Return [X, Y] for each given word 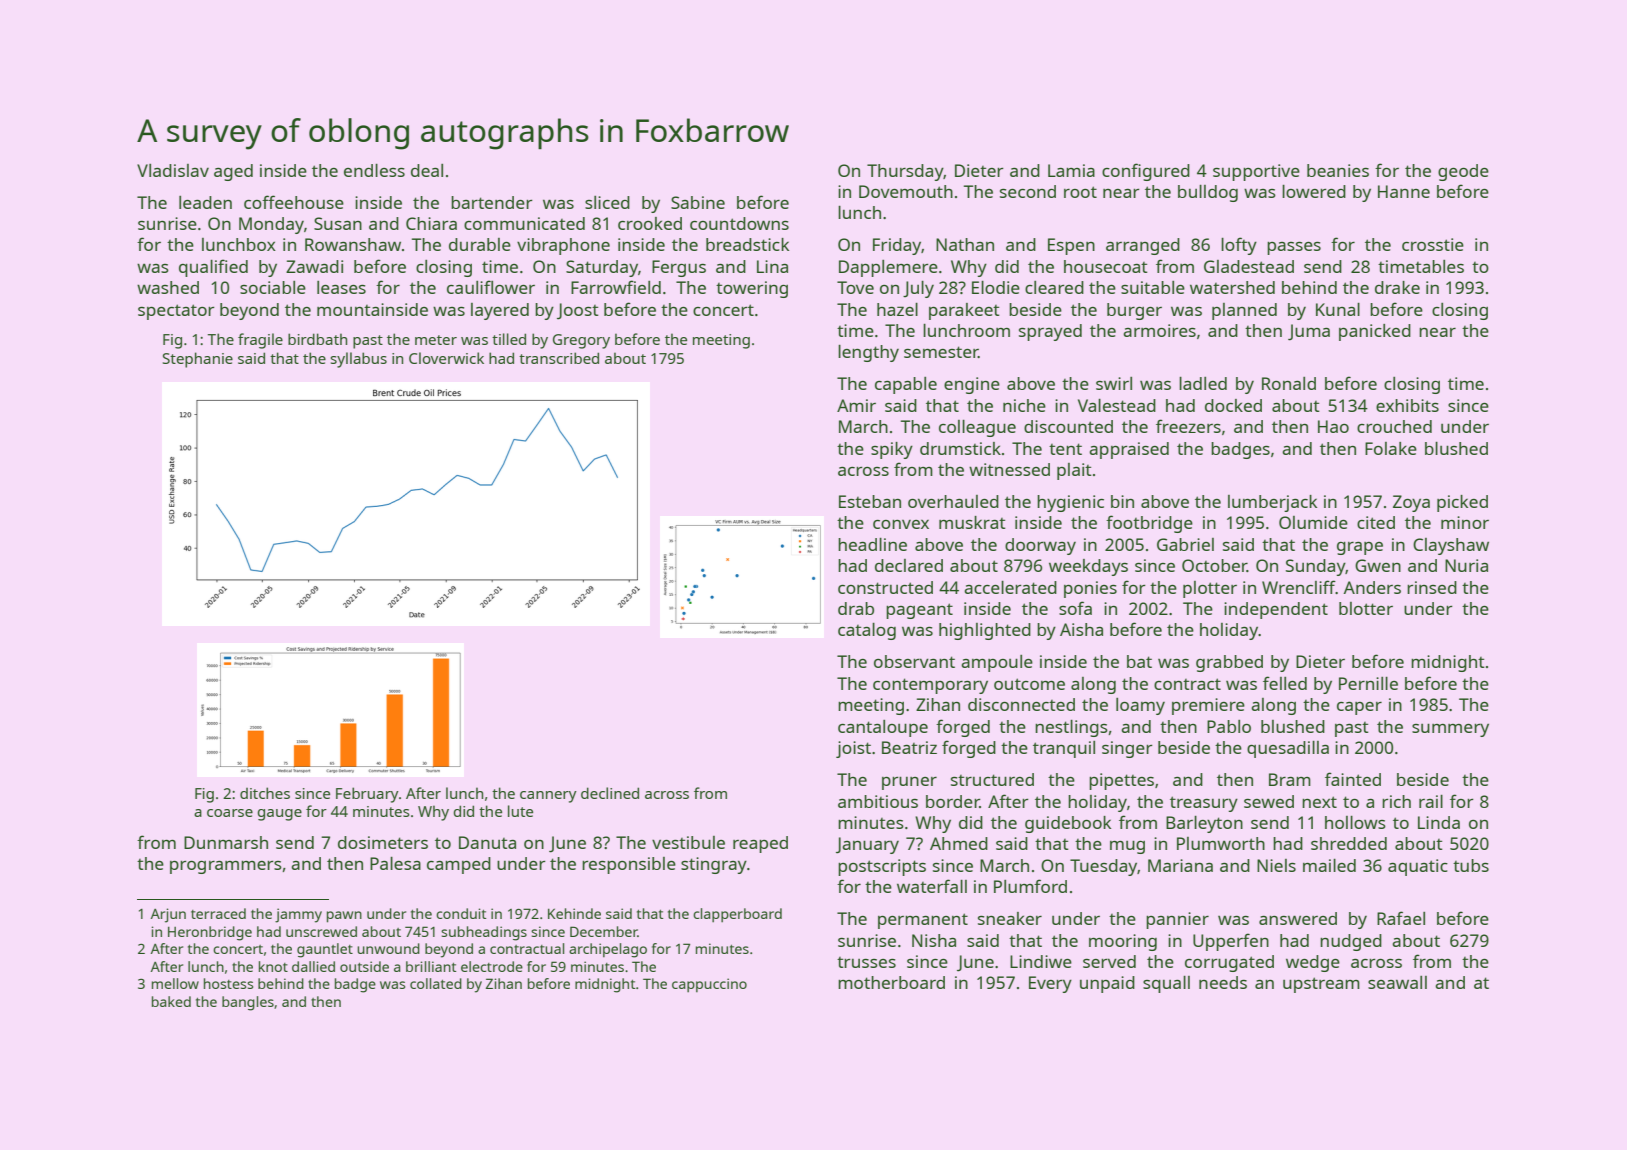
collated [436, 983]
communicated [524, 223]
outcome [1029, 684]
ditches [265, 793]
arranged [1143, 246]
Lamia [1071, 170]
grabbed [1229, 663]
